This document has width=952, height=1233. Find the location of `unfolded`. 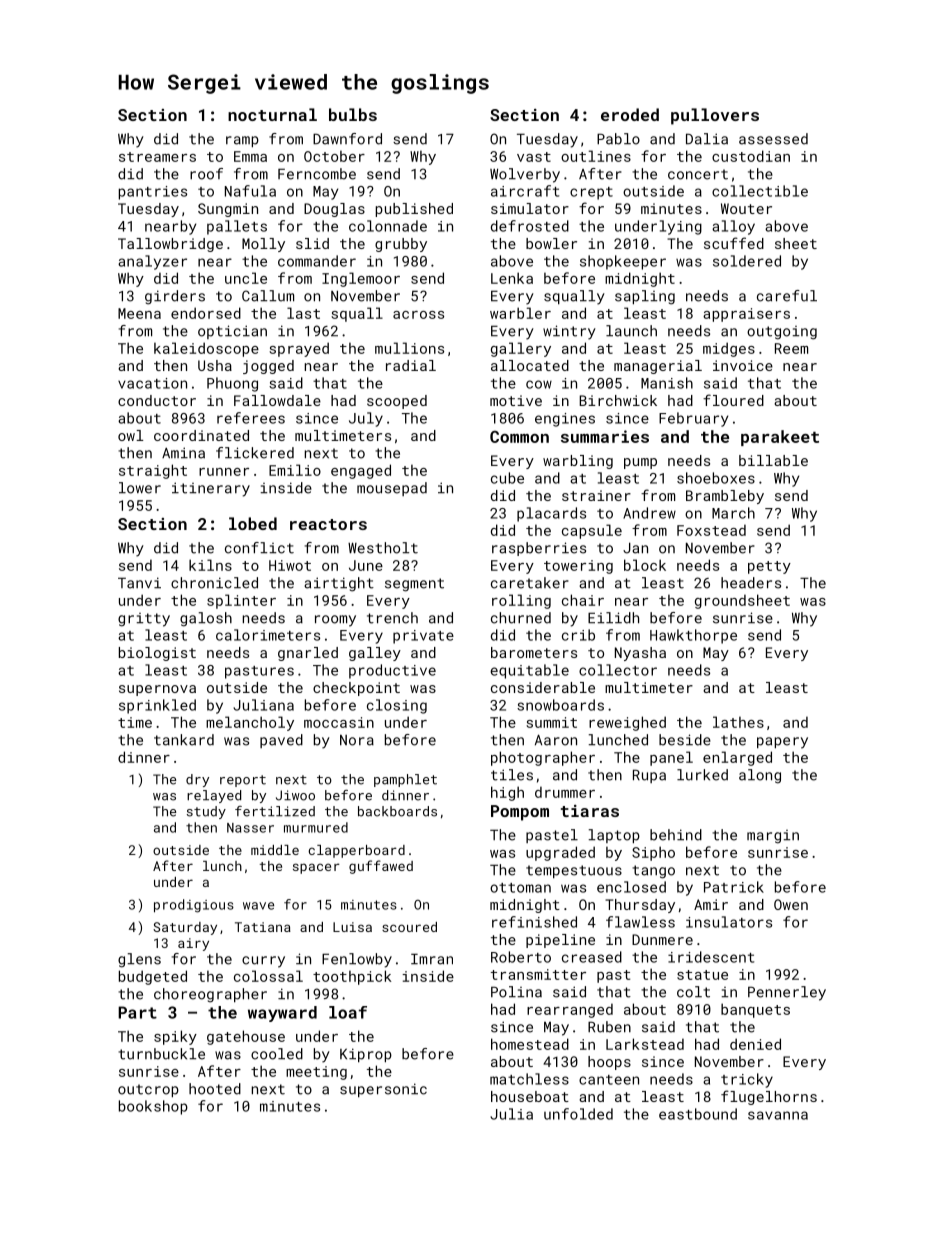

unfolded is located at coordinates (578, 1114).
